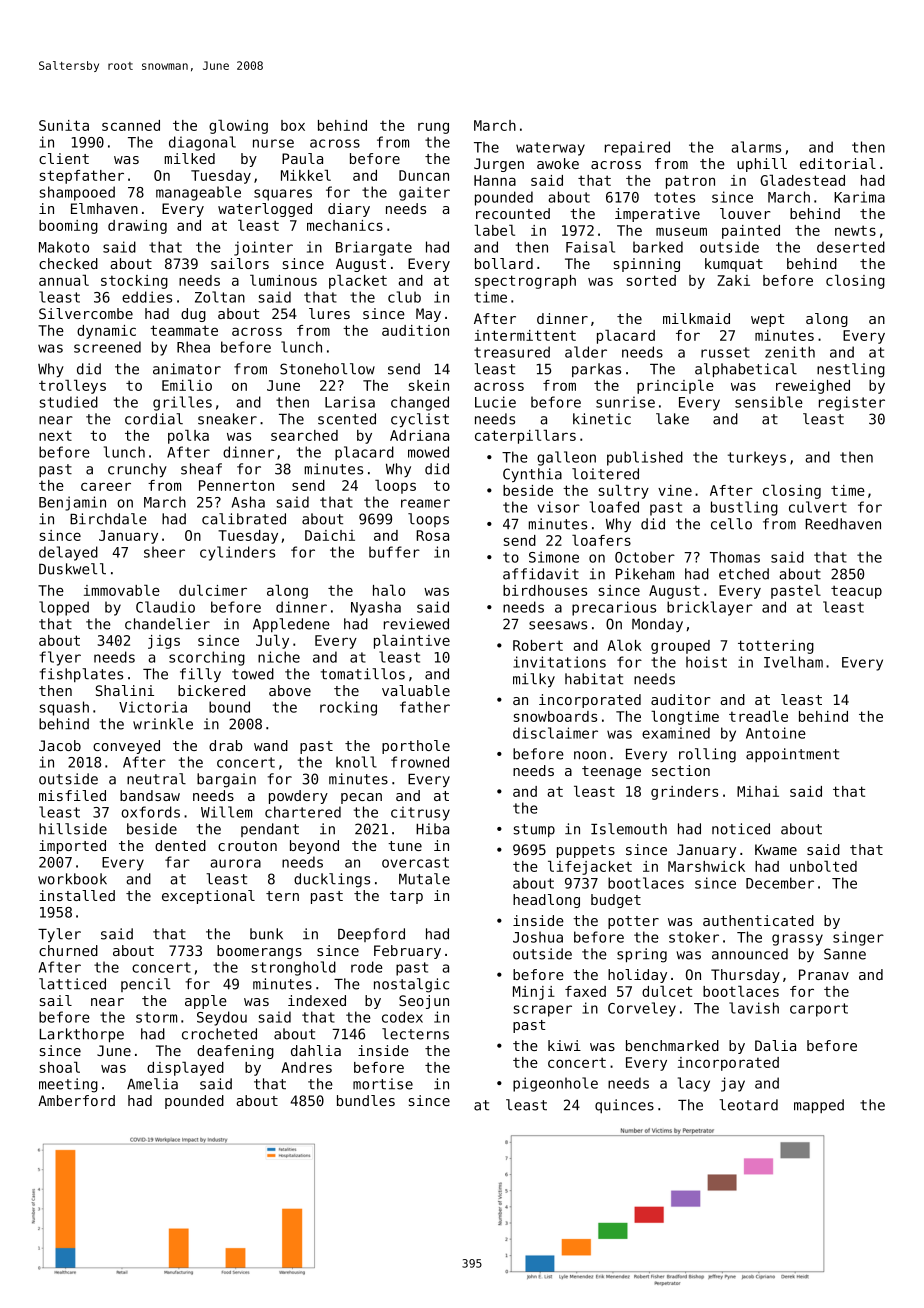  What do you see at coordinates (266, 934) in the document?
I see `bunk` at bounding box center [266, 934].
